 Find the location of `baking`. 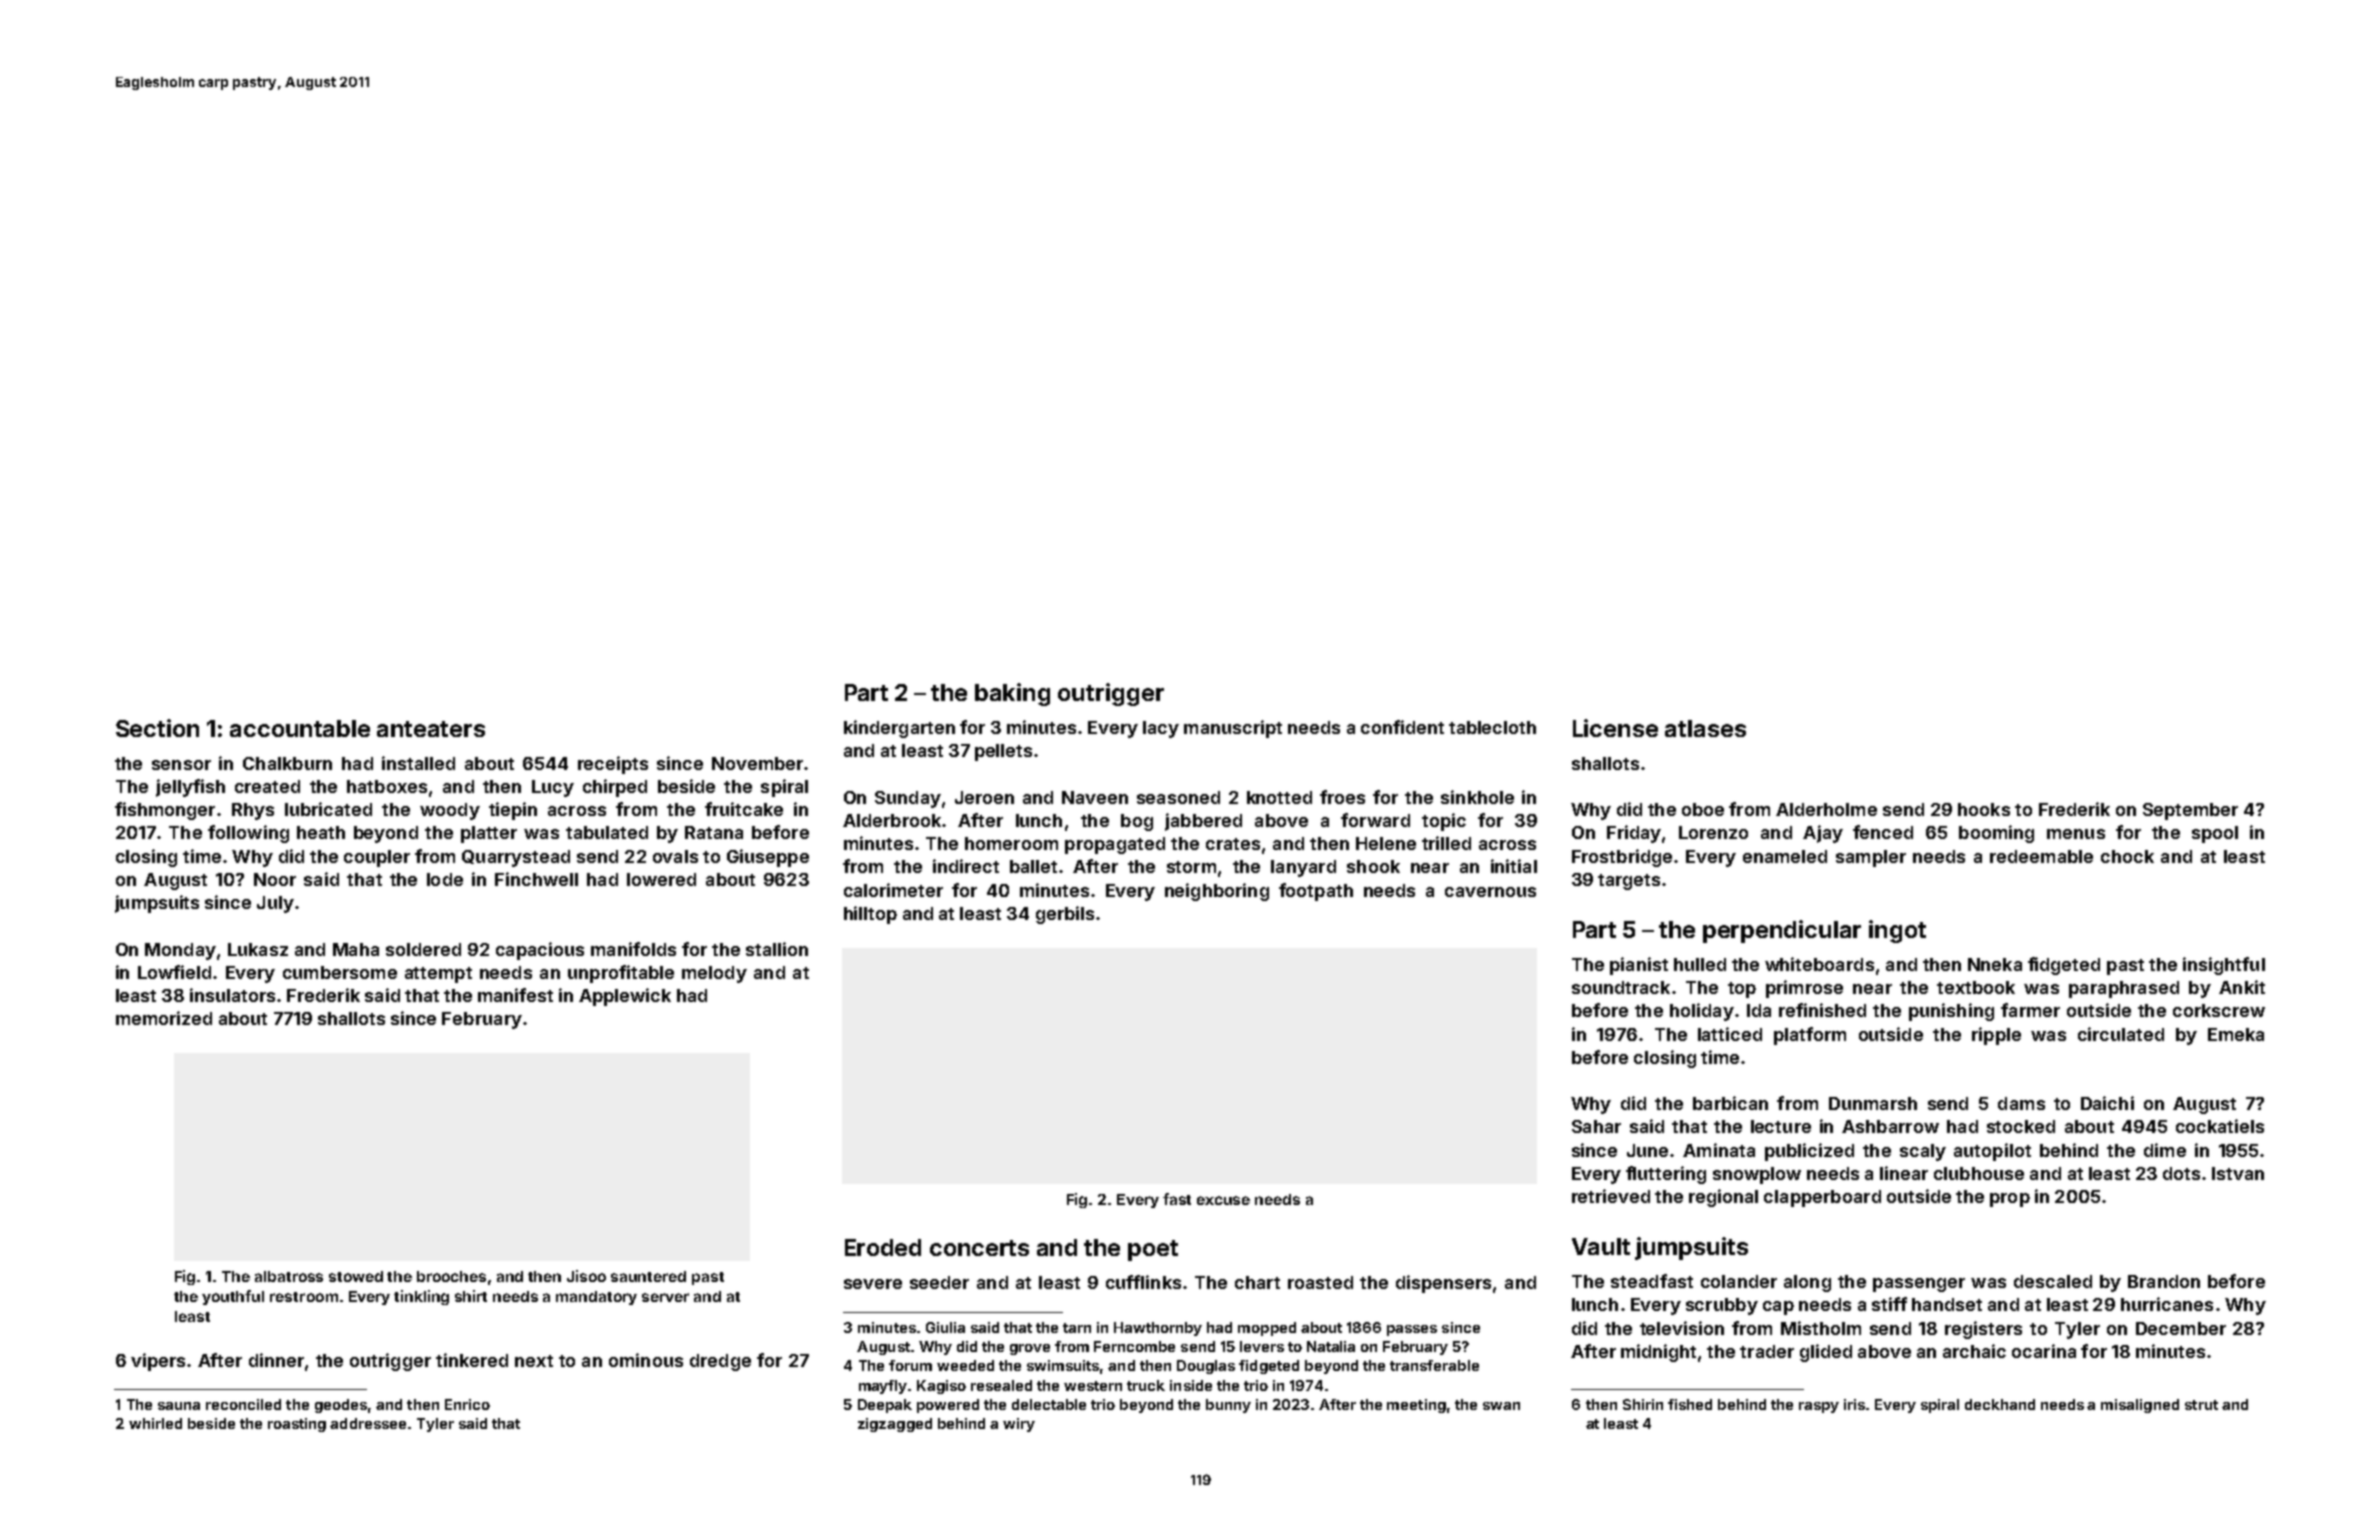

baking is located at coordinates (1012, 694).
